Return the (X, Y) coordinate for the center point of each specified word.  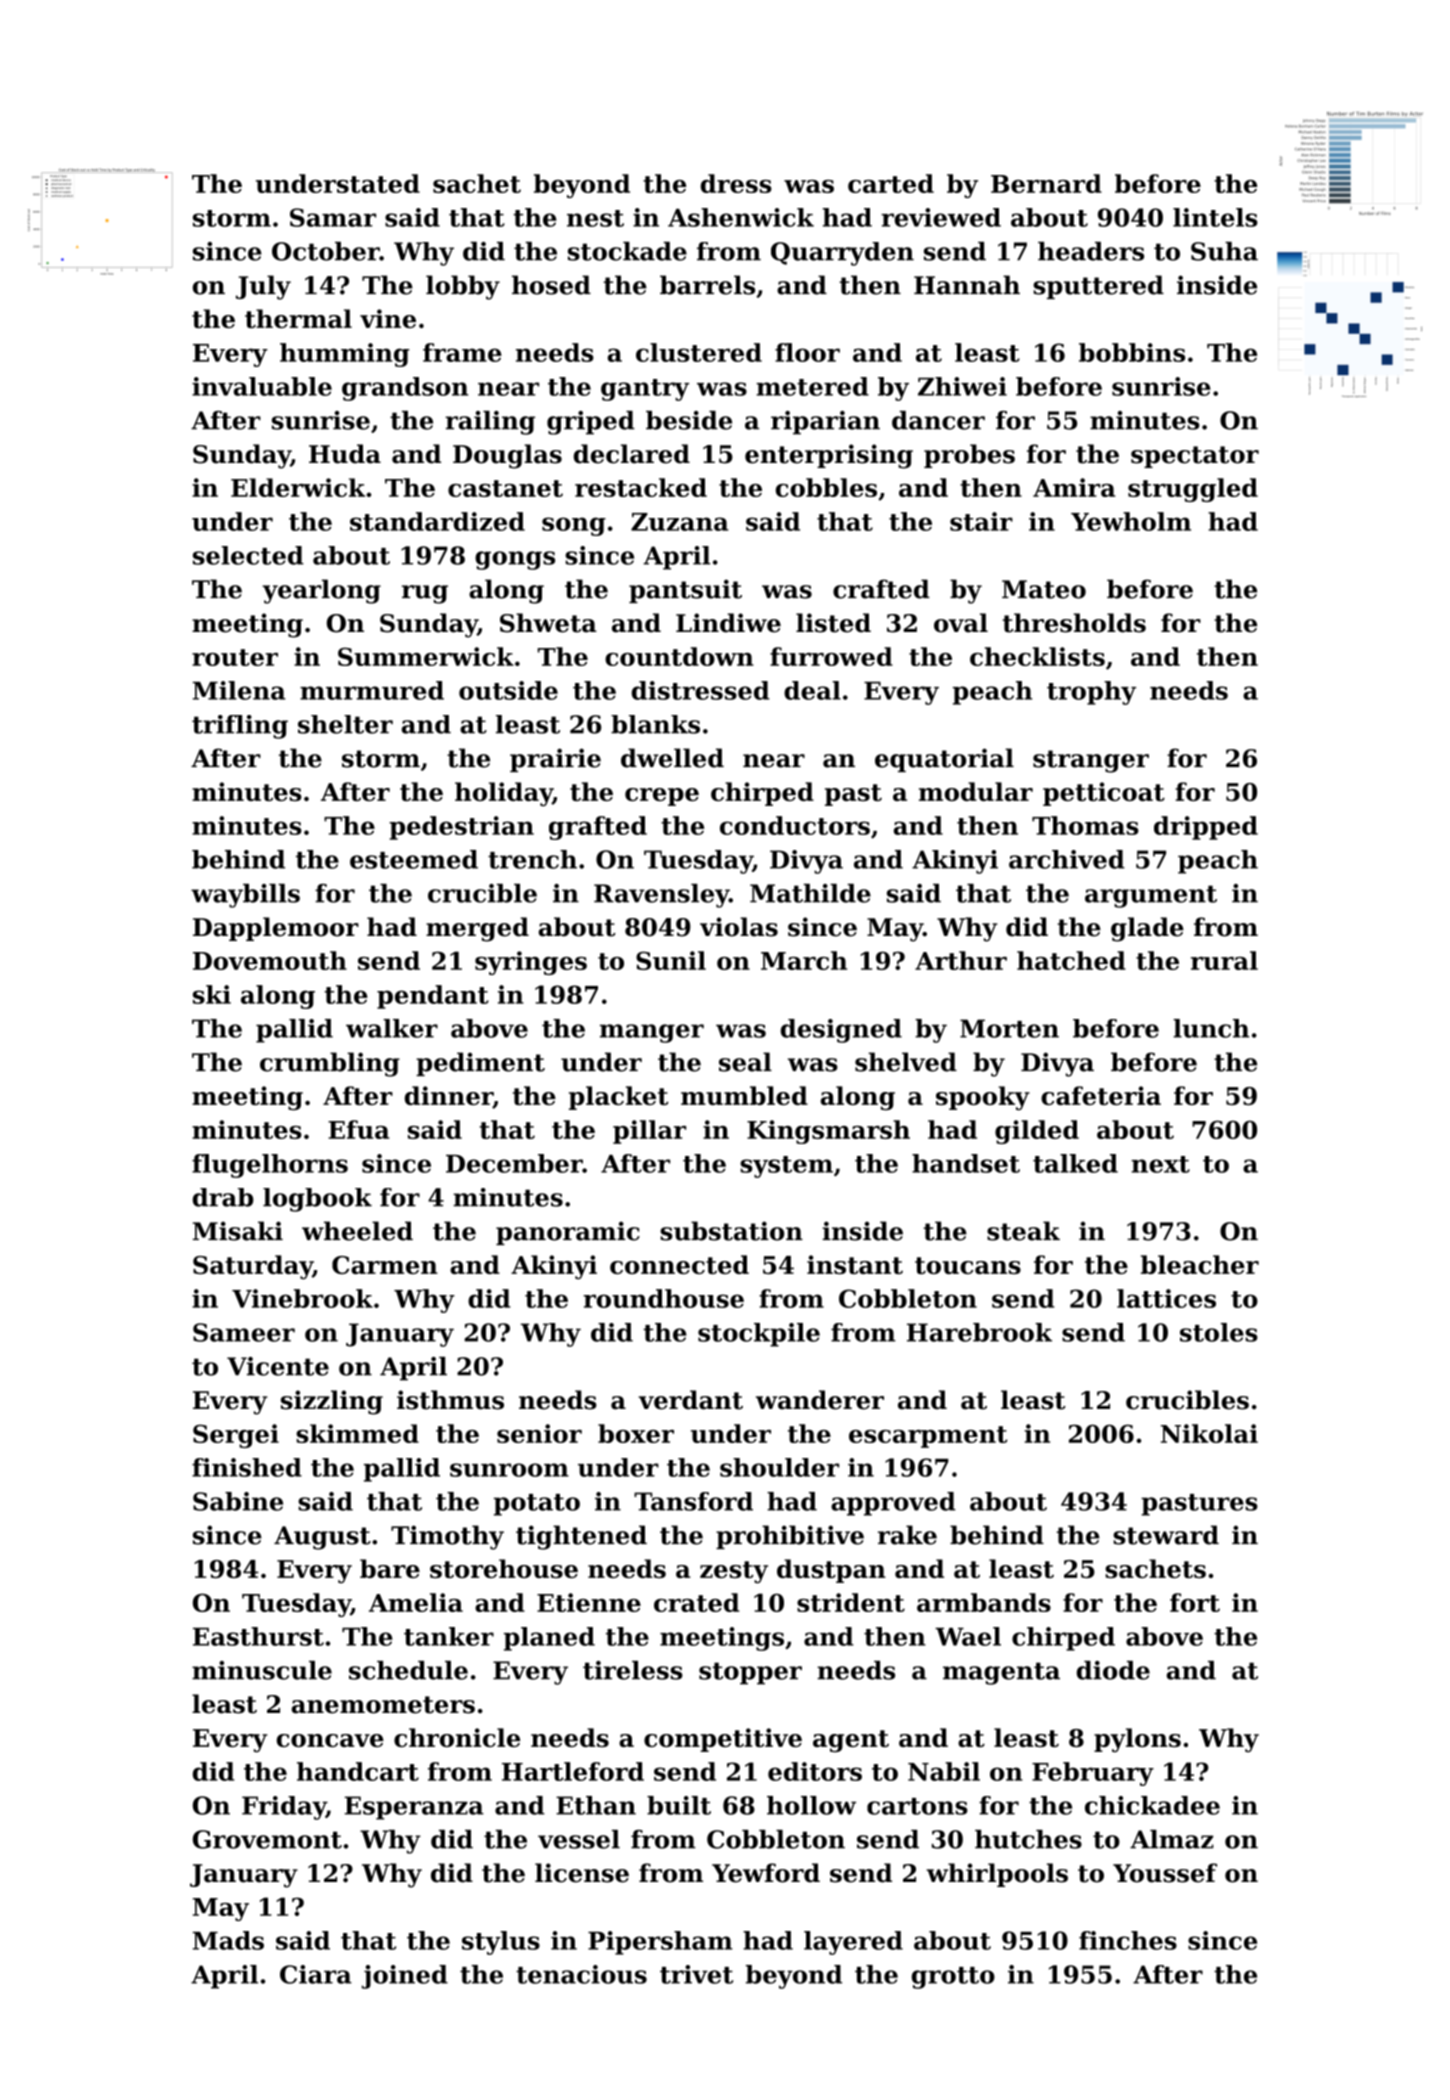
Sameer (244, 1332)
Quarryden (842, 254)
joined (405, 1977)
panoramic (568, 1233)
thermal (298, 318)
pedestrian (461, 828)
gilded (1037, 1132)
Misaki (238, 1231)
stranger (1091, 761)
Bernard (1046, 183)
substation (731, 1231)
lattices (1166, 1298)
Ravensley (661, 896)
